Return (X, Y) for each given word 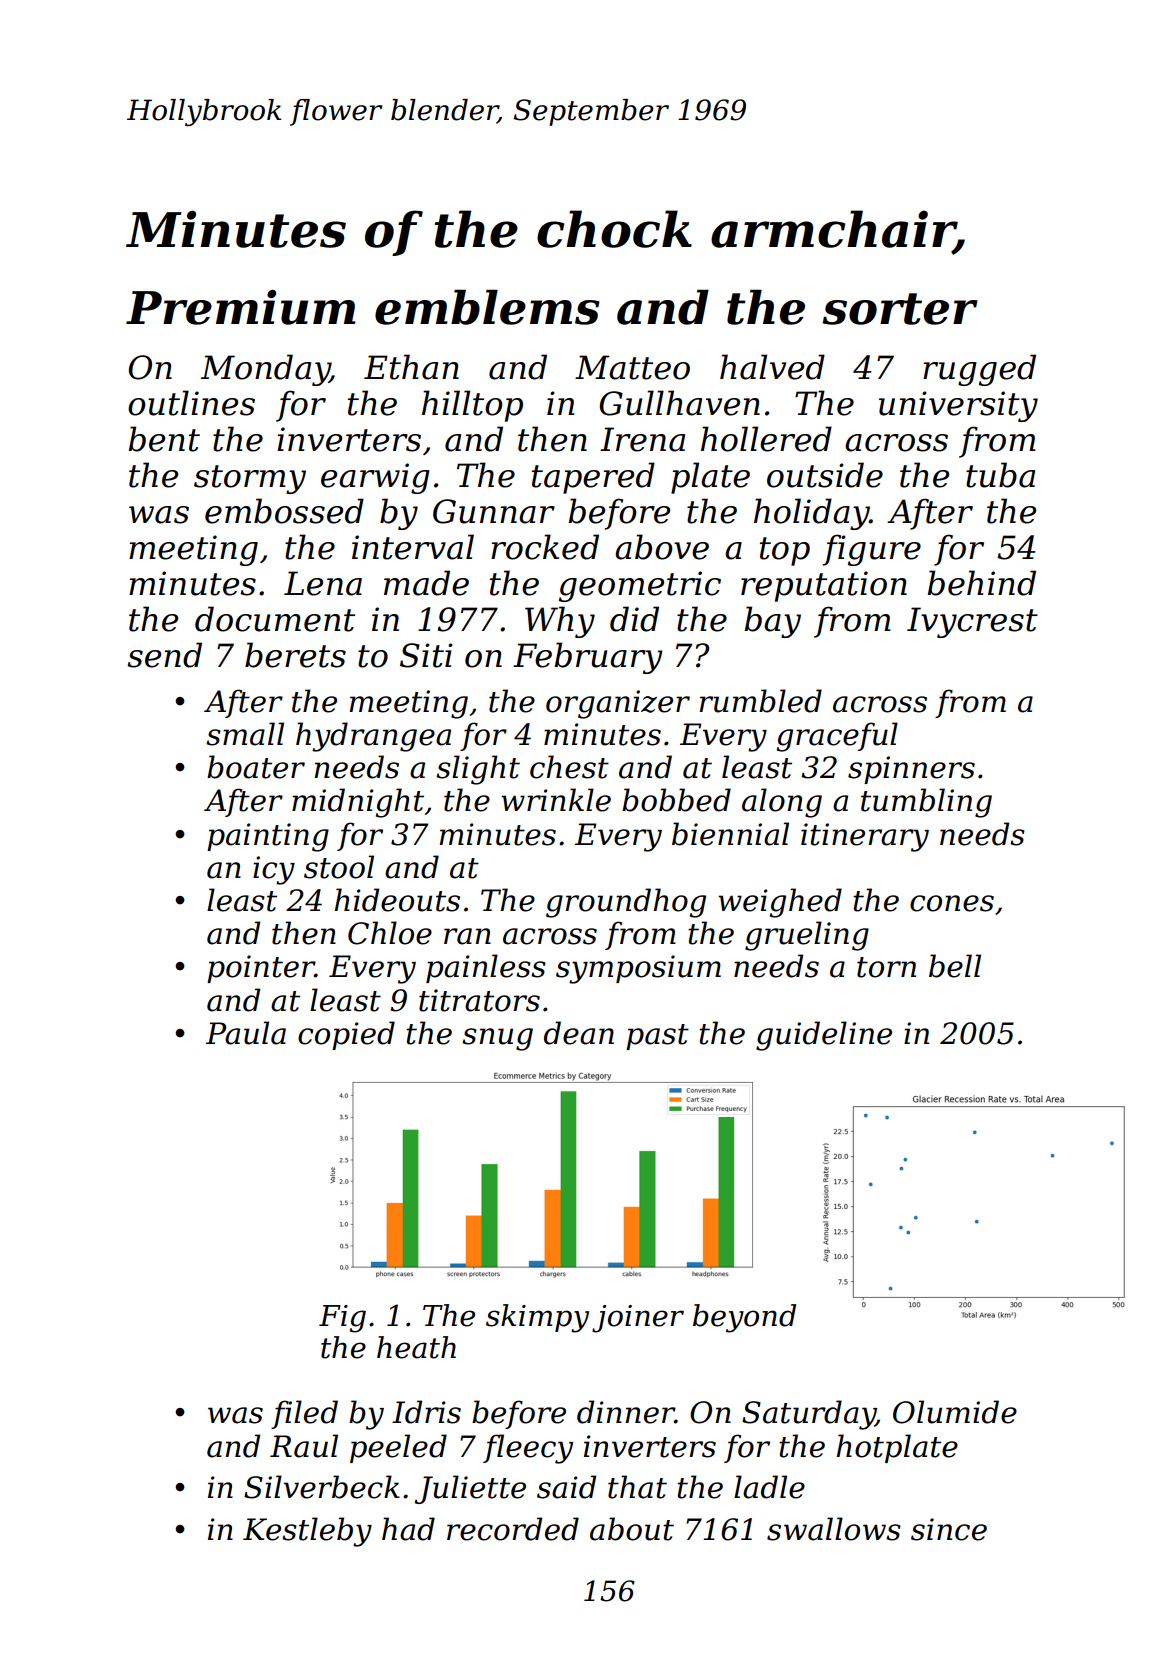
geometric (640, 586)
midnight (358, 803)
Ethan (411, 367)
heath (416, 1347)
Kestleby (307, 1532)
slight (478, 770)
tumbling (926, 803)
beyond (744, 1318)
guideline (824, 1036)
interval (413, 547)
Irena (642, 439)
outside (825, 475)
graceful (837, 737)
